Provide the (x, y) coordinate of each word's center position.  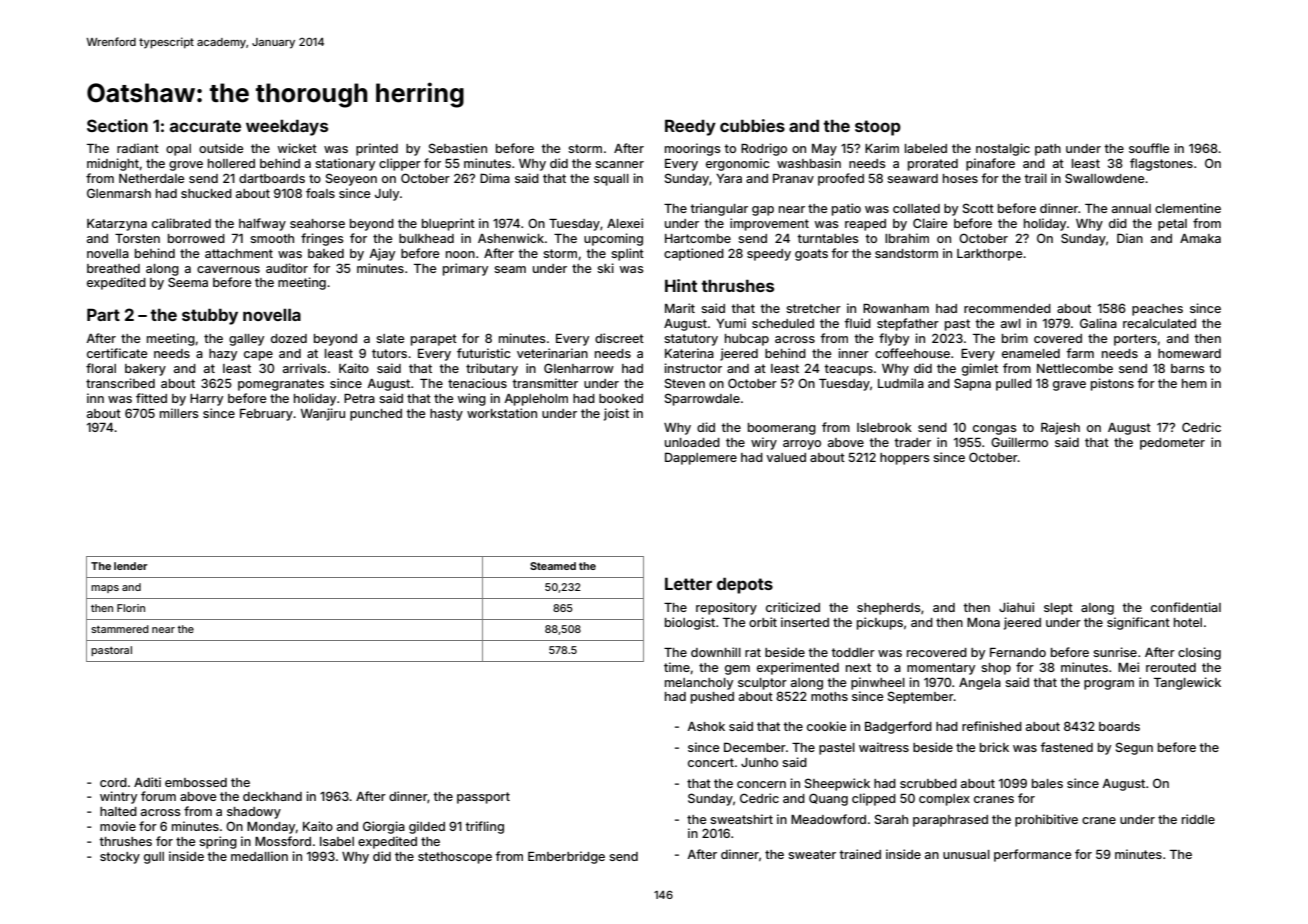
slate (390, 338)
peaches (1157, 310)
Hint (681, 285)
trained (860, 854)
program (1109, 685)
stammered (120, 629)
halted (118, 811)
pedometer (1172, 444)
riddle (1198, 819)
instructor (693, 368)
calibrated (181, 223)
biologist (690, 623)
